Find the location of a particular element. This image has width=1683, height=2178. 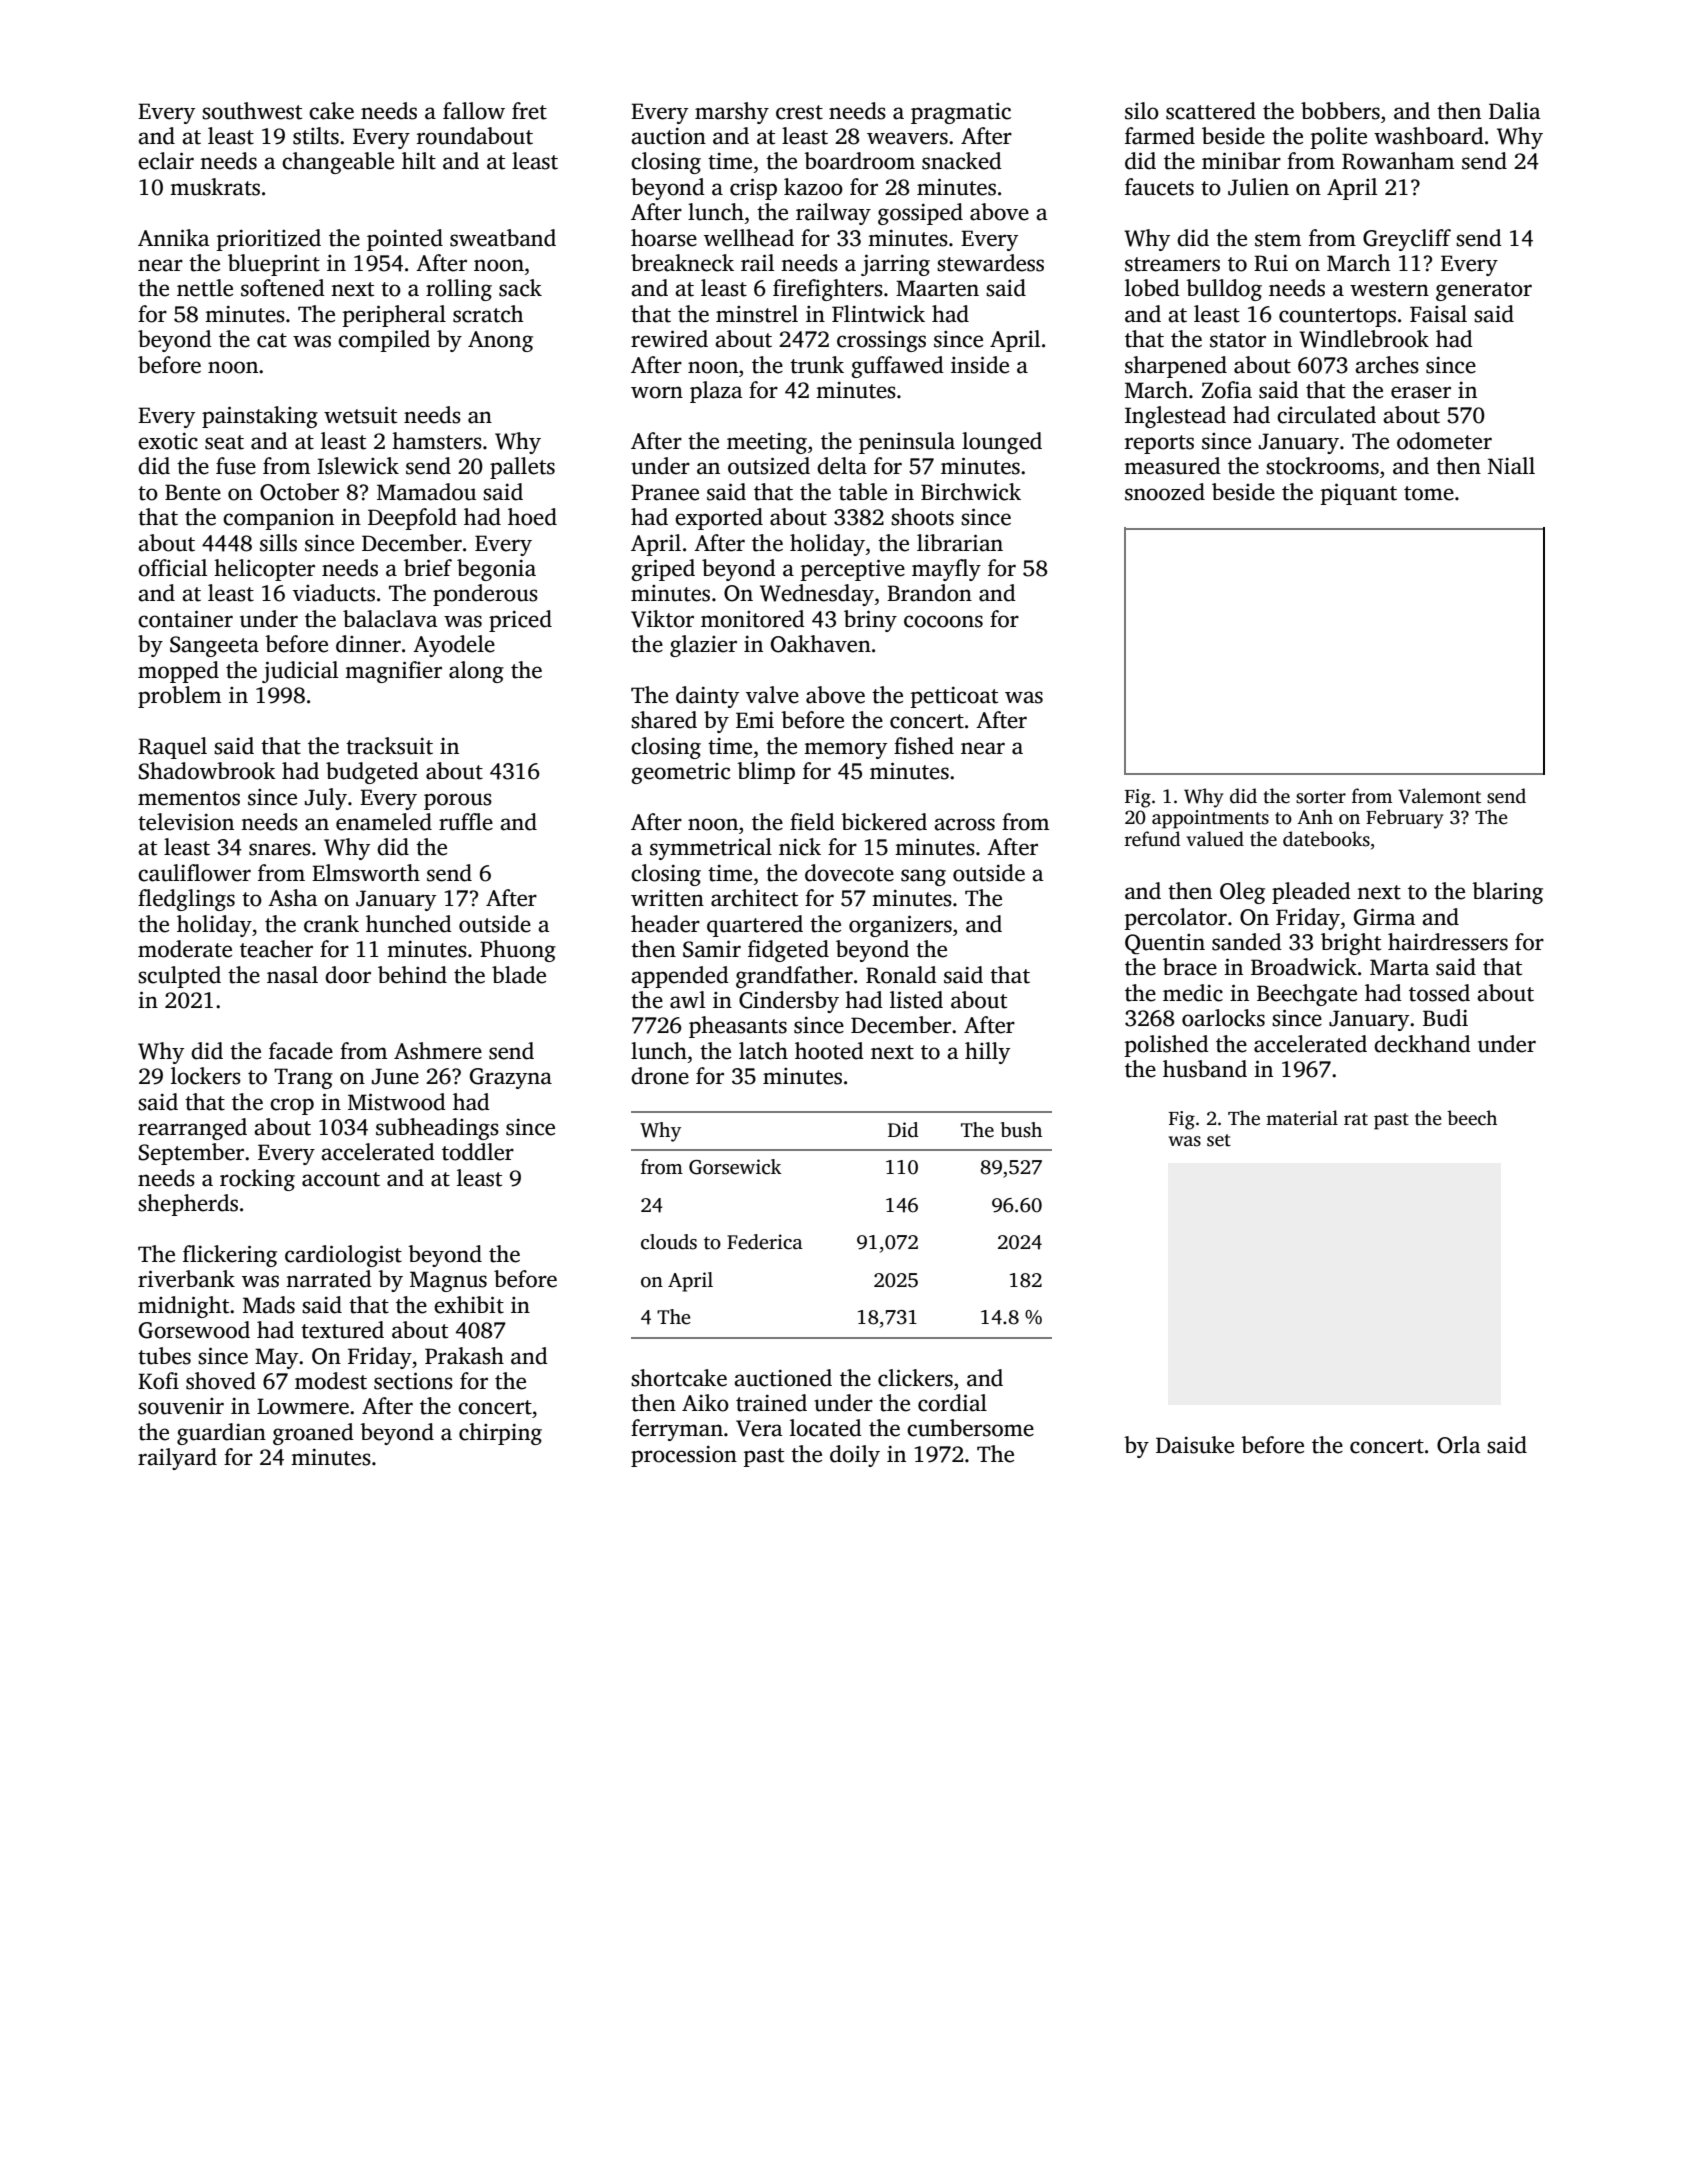

groaned is located at coordinates (313, 1434).
